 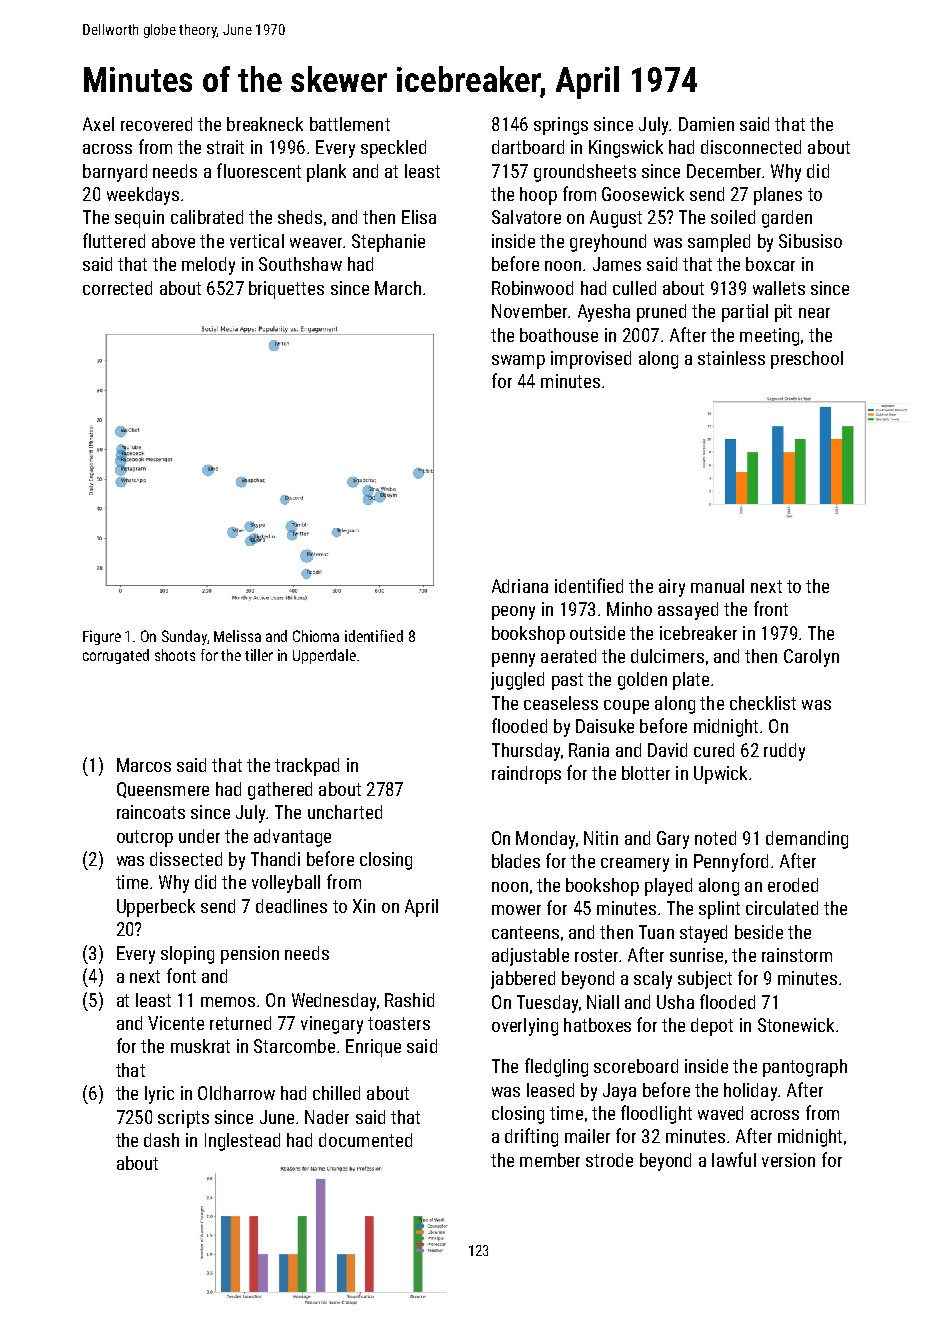 What do you see at coordinates (151, 812) in the screenshot?
I see `raincoats` at bounding box center [151, 812].
